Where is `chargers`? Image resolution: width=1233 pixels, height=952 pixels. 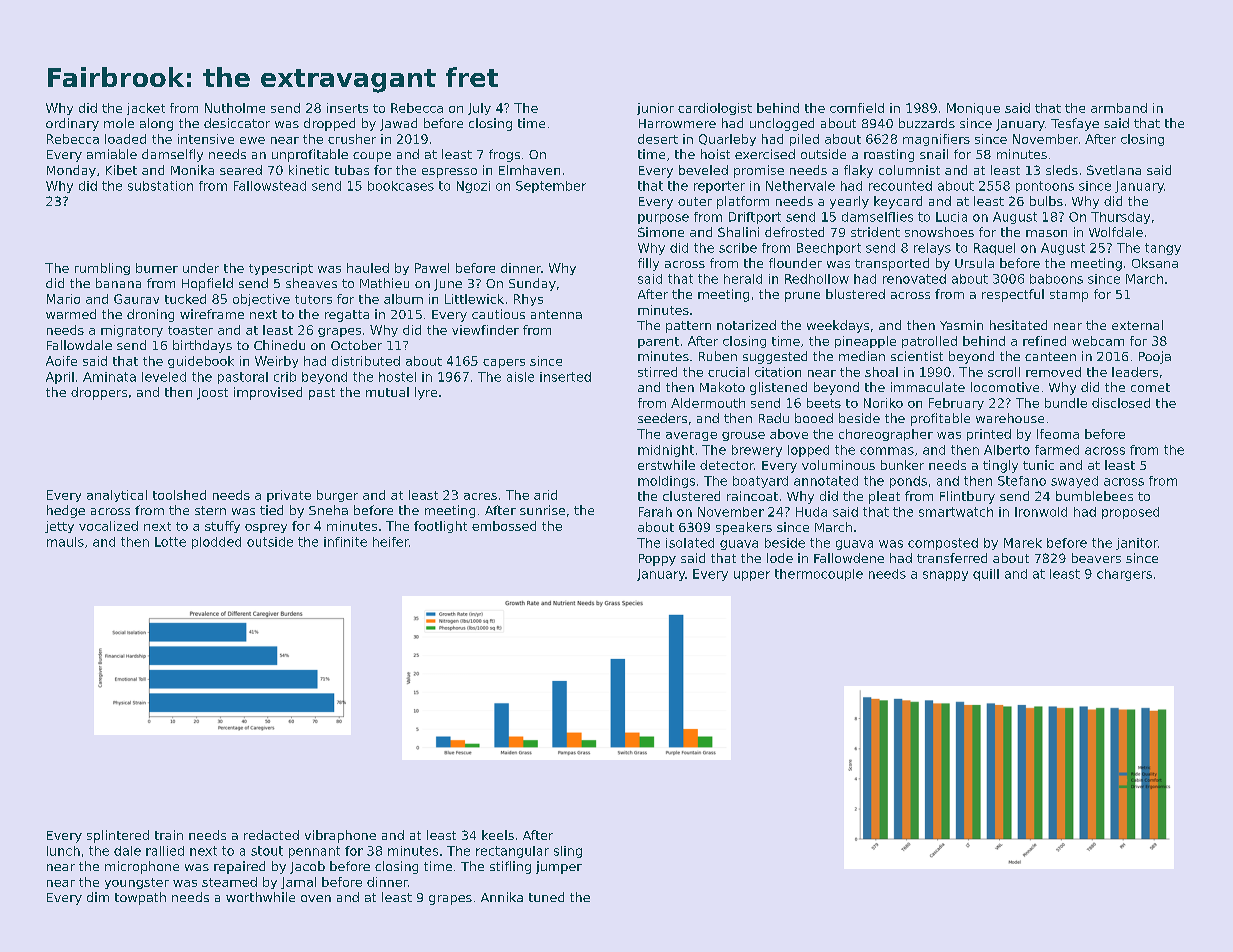 chargers is located at coordinates (1124, 575).
